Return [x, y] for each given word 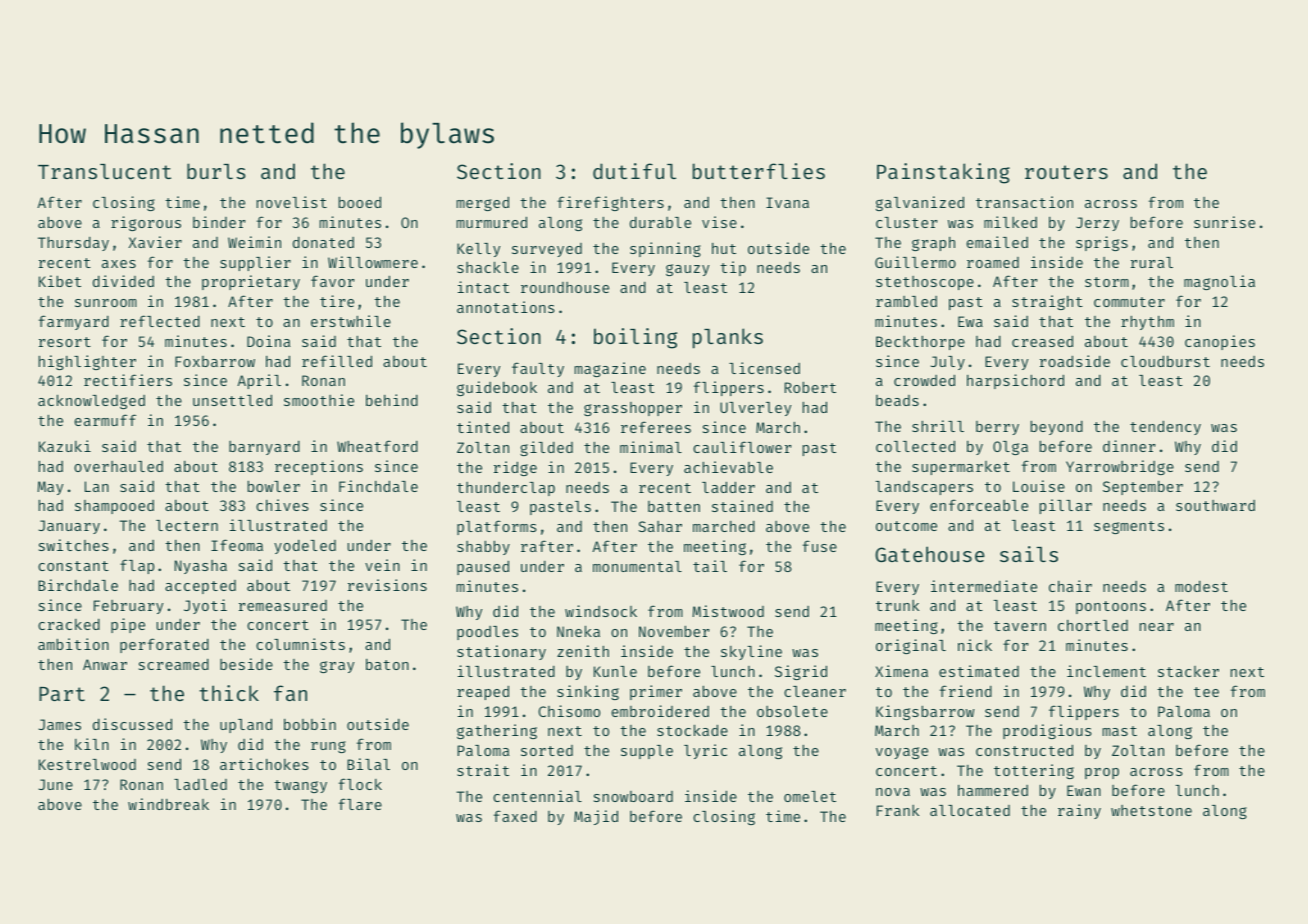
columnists [300, 644]
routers [1066, 172]
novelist [292, 202]
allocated [970, 810]
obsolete [792, 711]
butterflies [759, 171]
